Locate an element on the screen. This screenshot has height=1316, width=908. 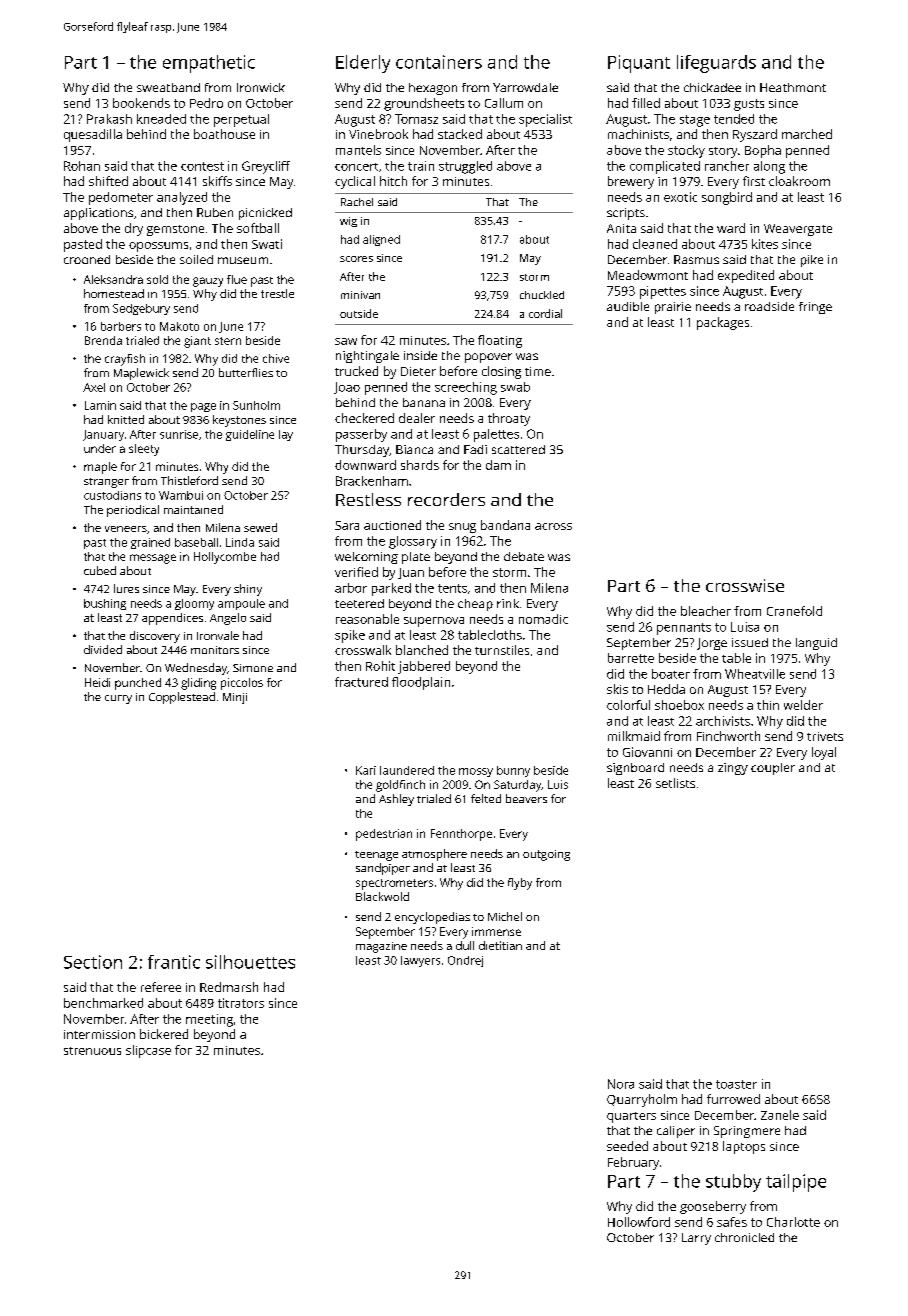
Wheatville is located at coordinates (755, 674).
